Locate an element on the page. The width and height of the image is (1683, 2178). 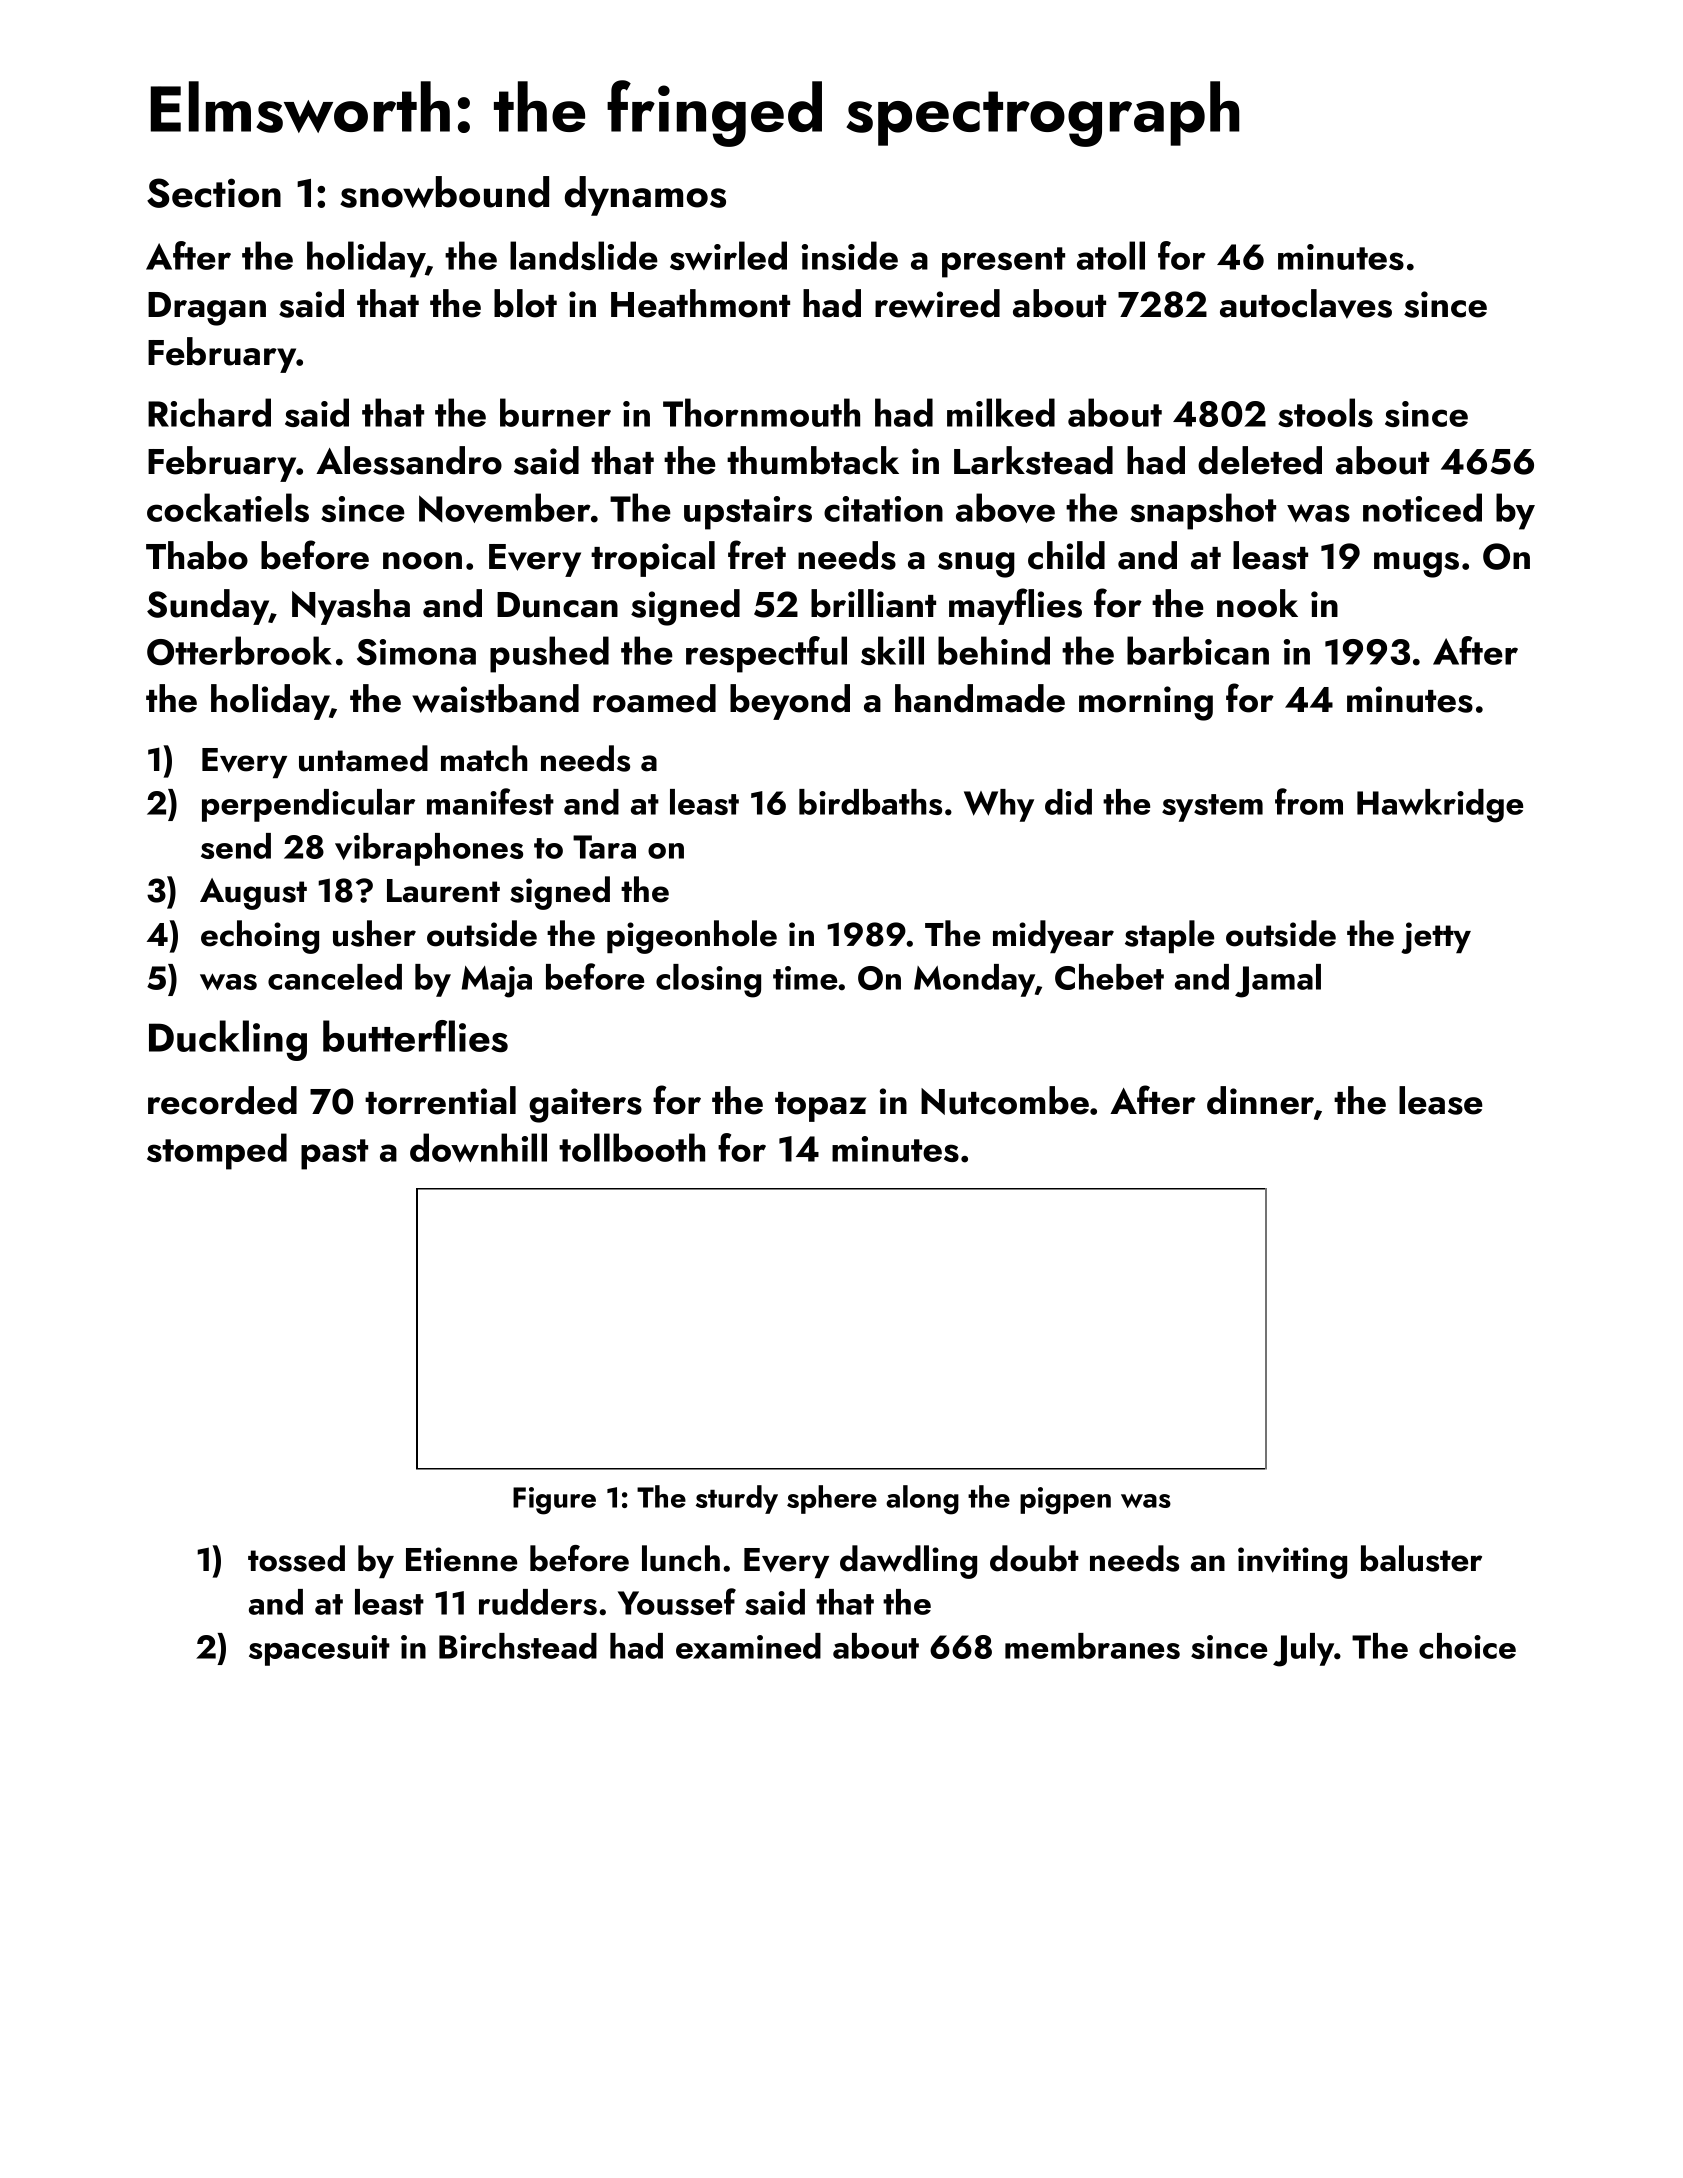
Nutcombe is located at coordinates (1005, 1100).
